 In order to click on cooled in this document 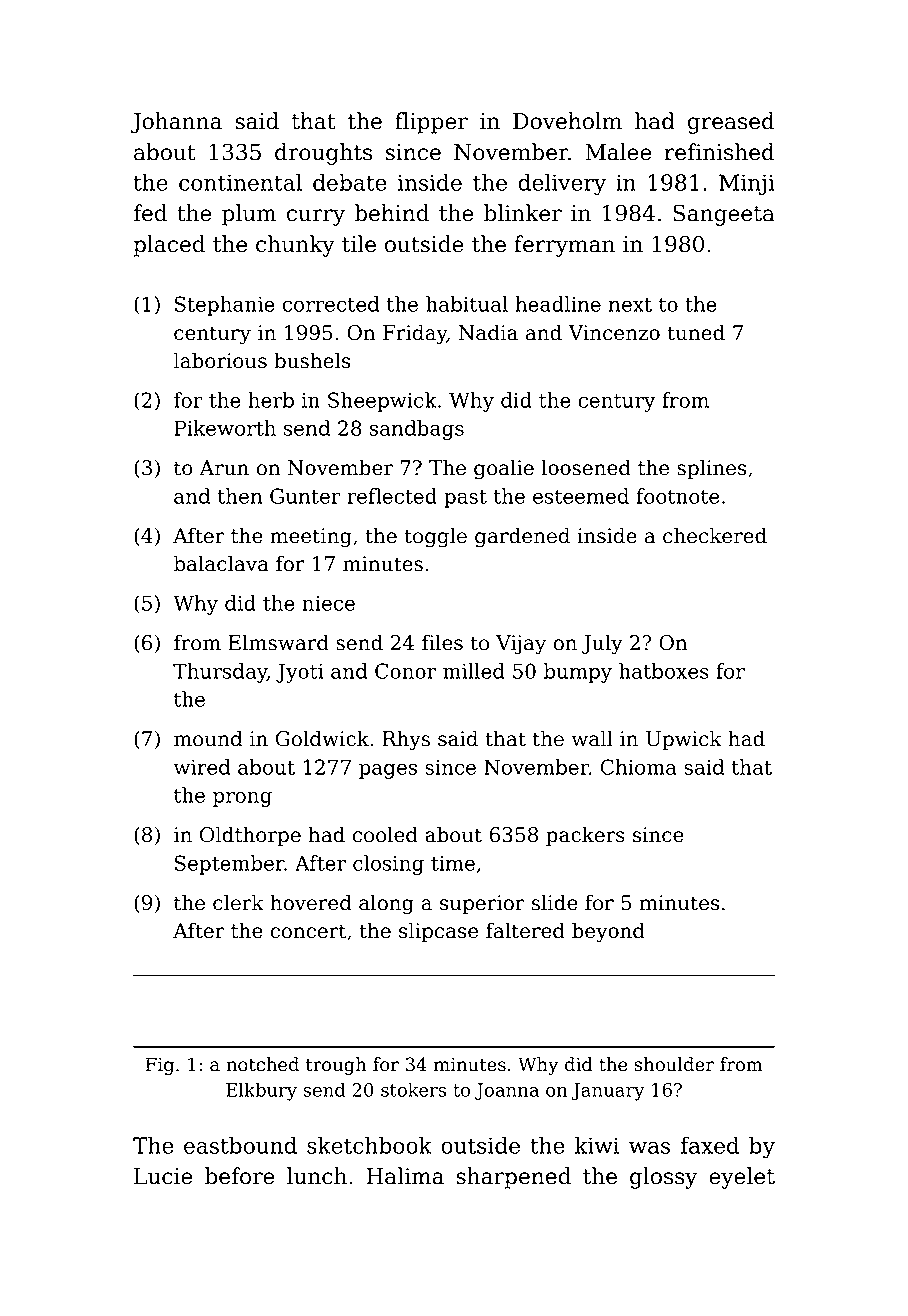, I will do `click(385, 834)`.
